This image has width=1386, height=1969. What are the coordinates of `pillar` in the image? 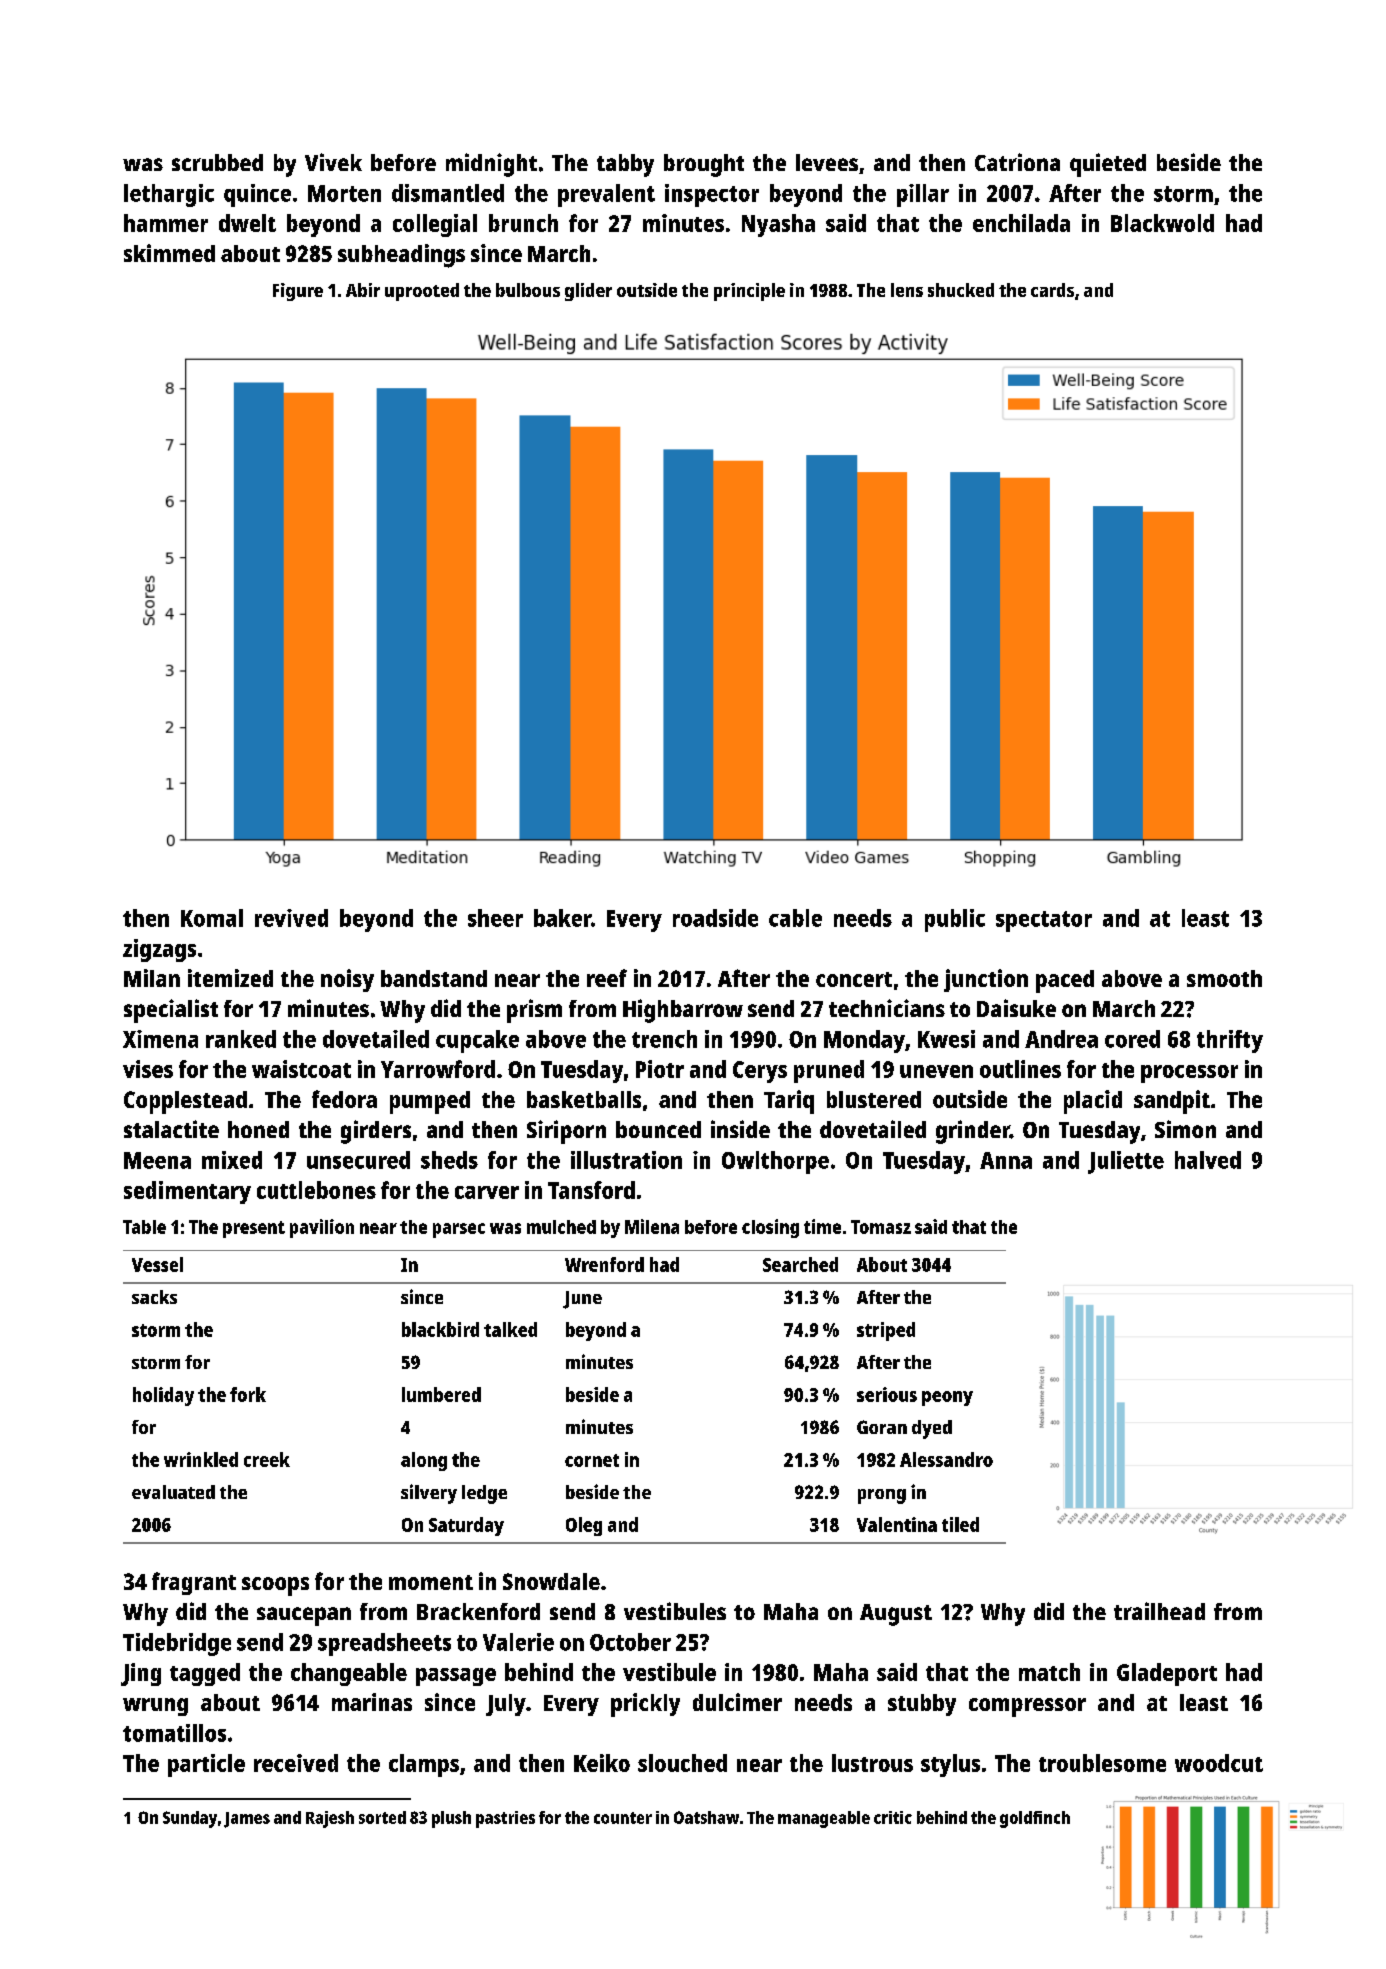 It's located at (923, 195).
